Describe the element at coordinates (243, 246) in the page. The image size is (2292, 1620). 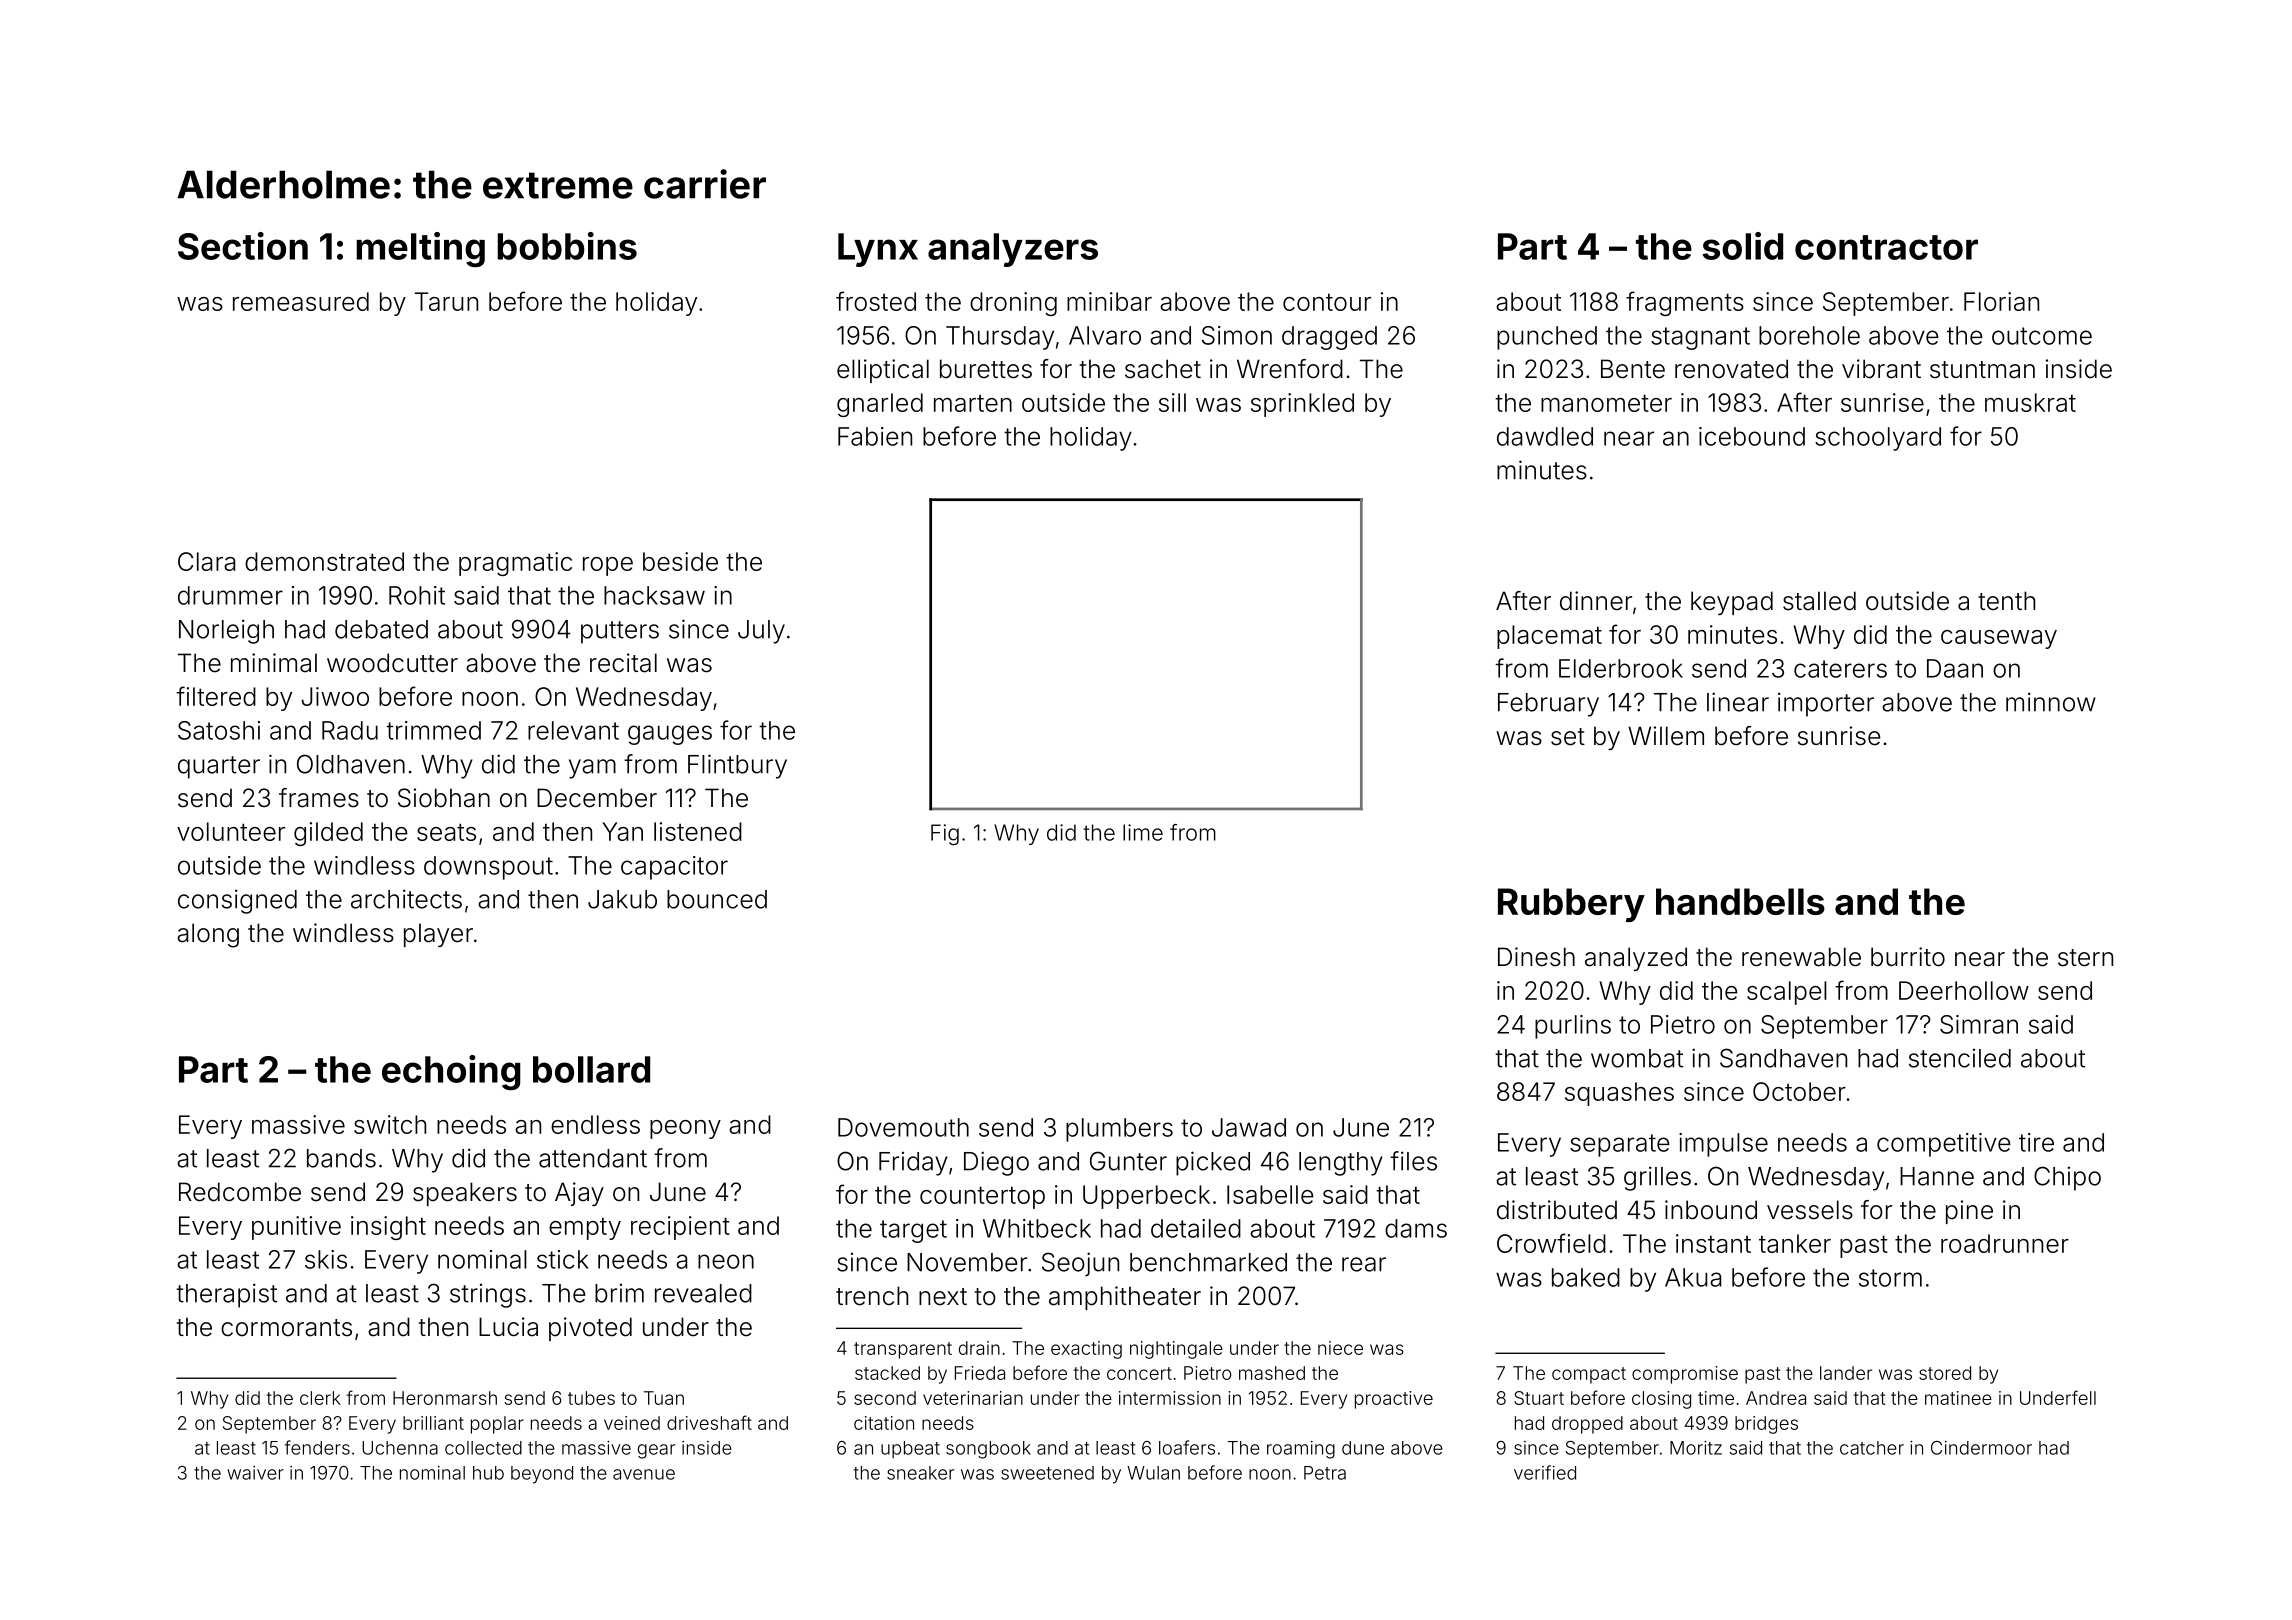
I see `Section` at that location.
